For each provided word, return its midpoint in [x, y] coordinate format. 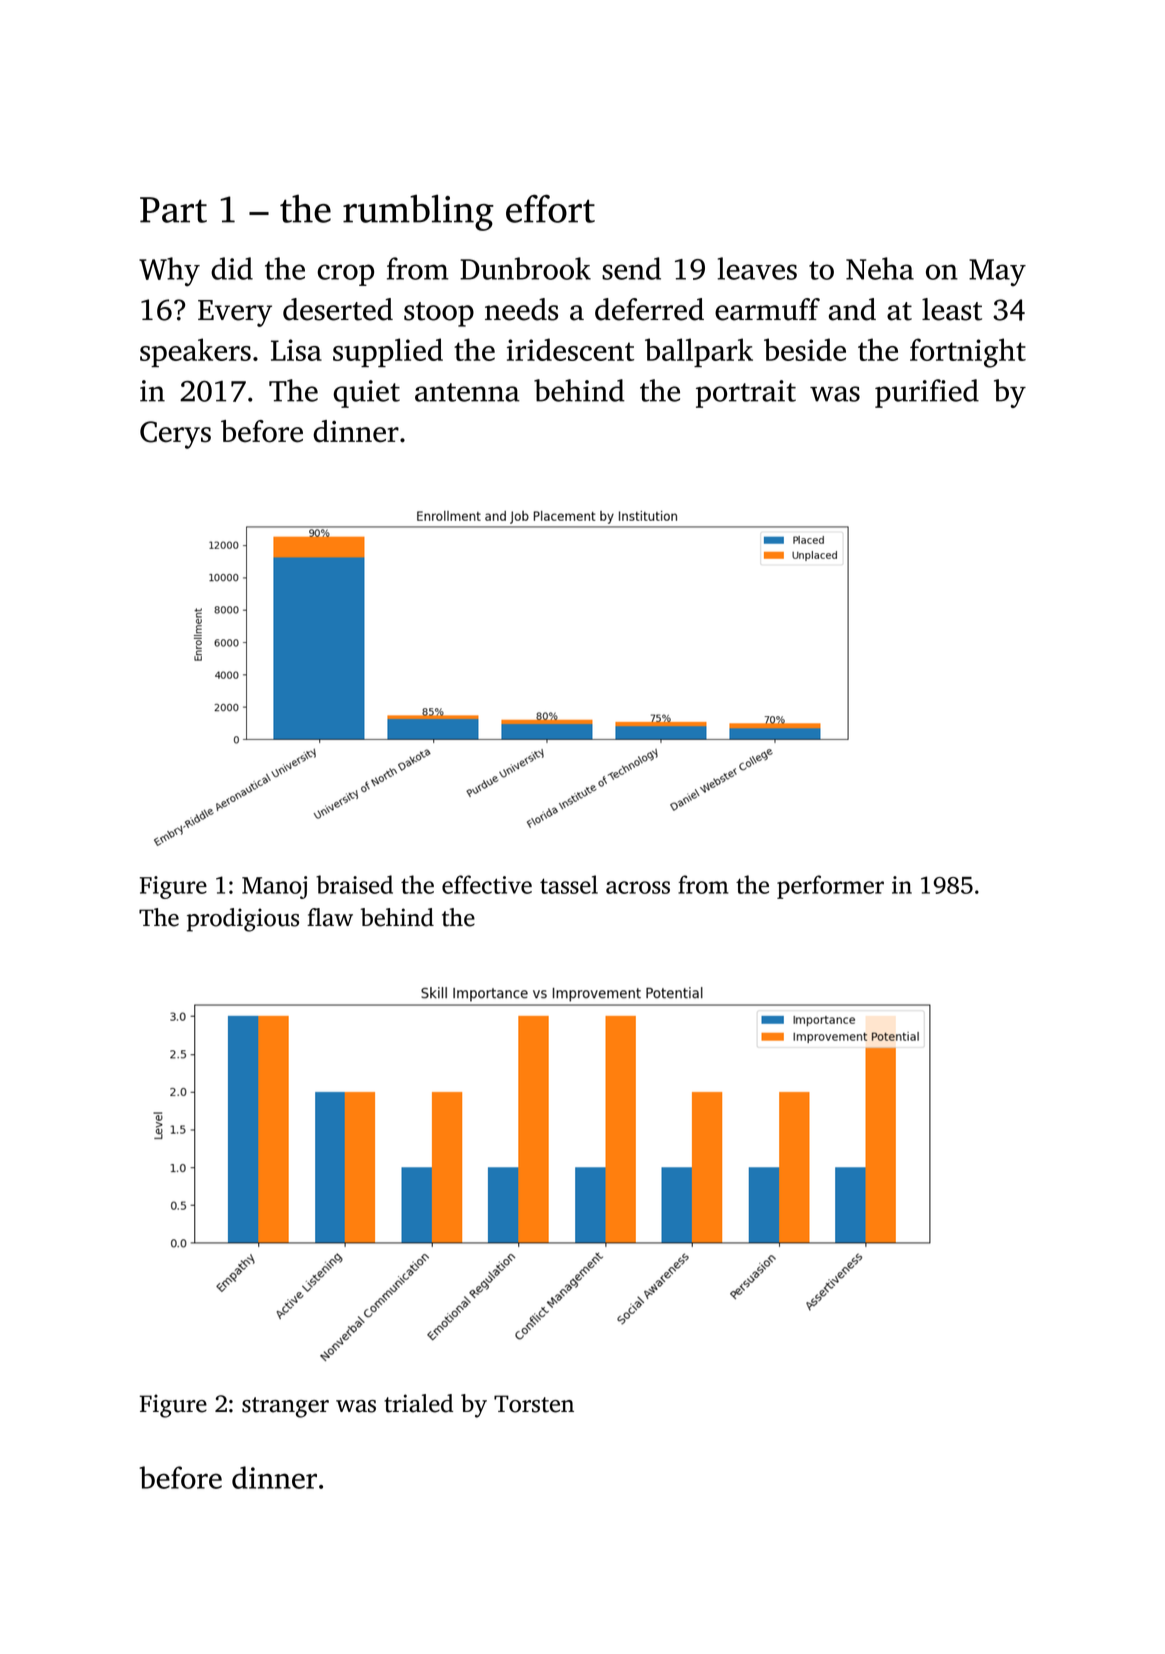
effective [487, 884]
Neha [880, 268]
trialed [418, 1403]
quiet [366, 394]
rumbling [418, 212]
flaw [330, 917]
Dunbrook [525, 268]
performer [830, 887]
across [638, 887]
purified [927, 393]
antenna [467, 392]
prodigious [243, 920]
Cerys [175, 435]
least [952, 309]
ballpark [699, 352]
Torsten [534, 1404]
